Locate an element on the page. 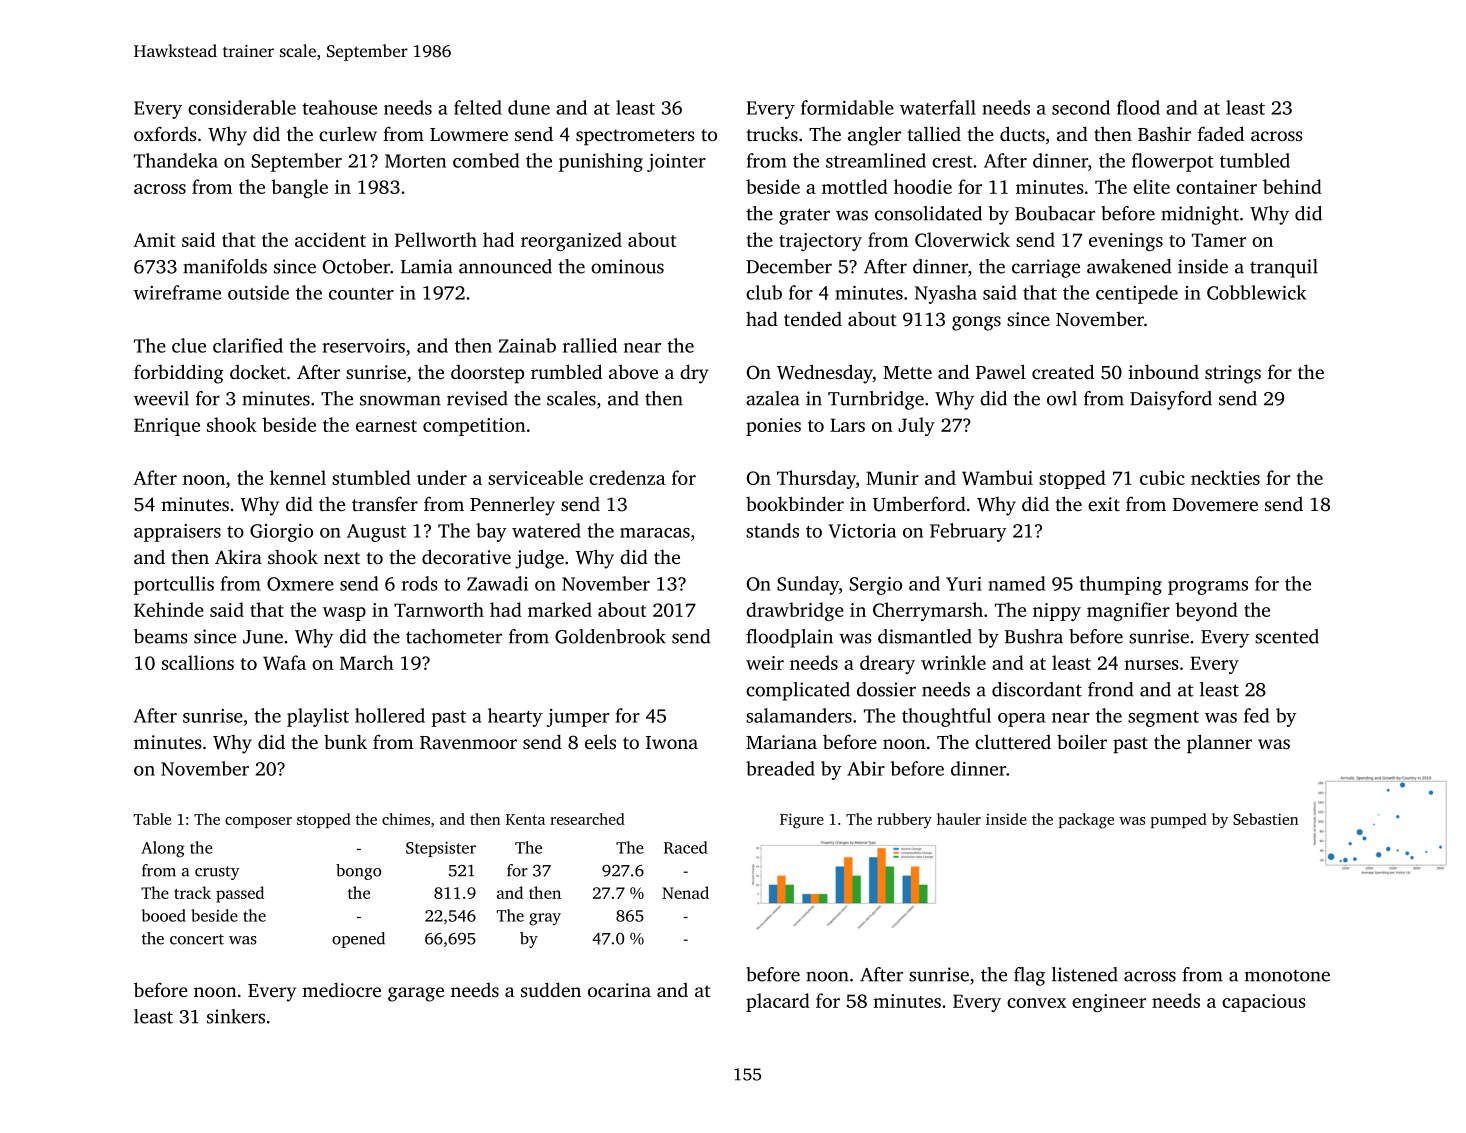 The image size is (1466, 1133). Mette is located at coordinates (907, 372).
